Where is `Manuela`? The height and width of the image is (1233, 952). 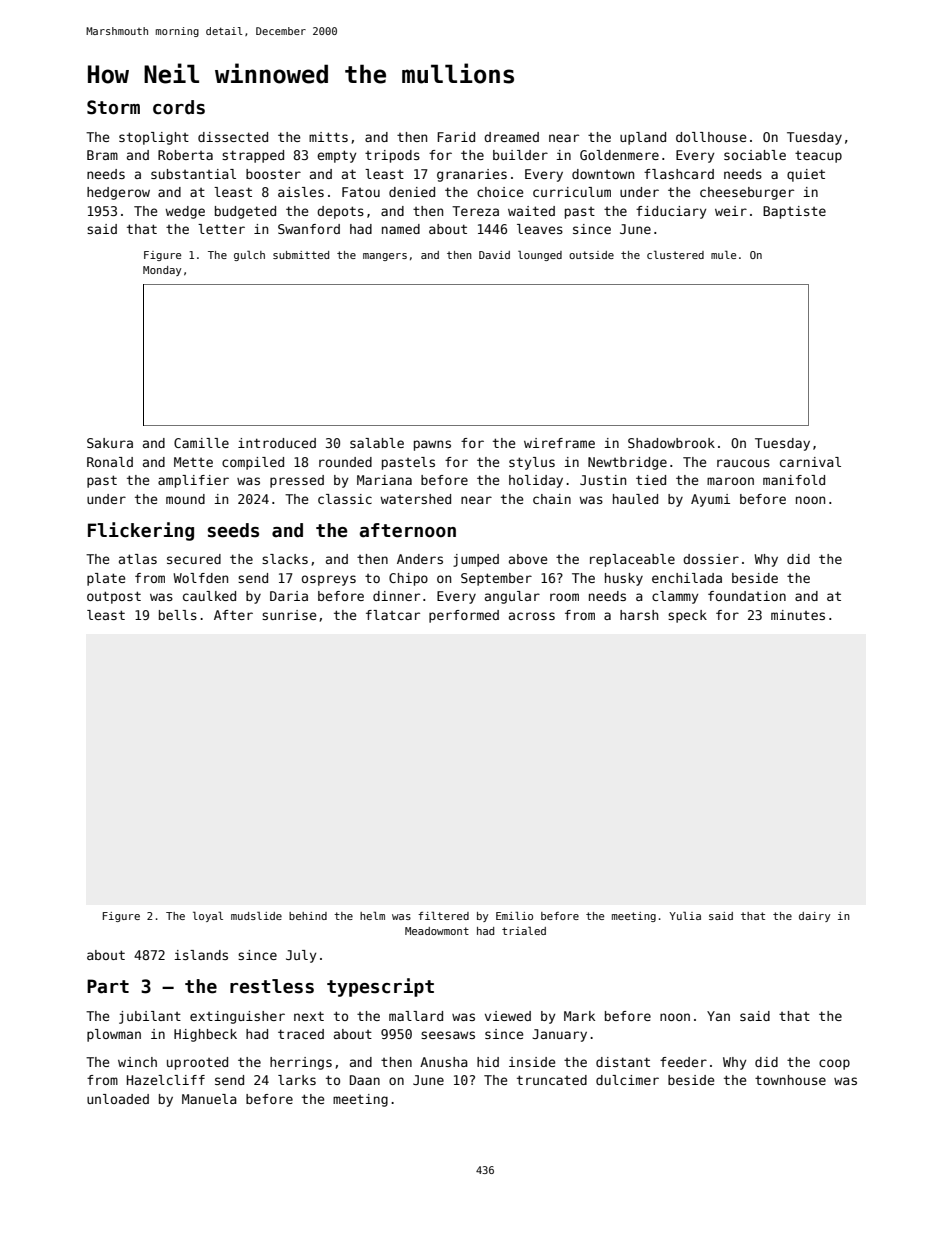 Manuela is located at coordinates (209, 1099).
